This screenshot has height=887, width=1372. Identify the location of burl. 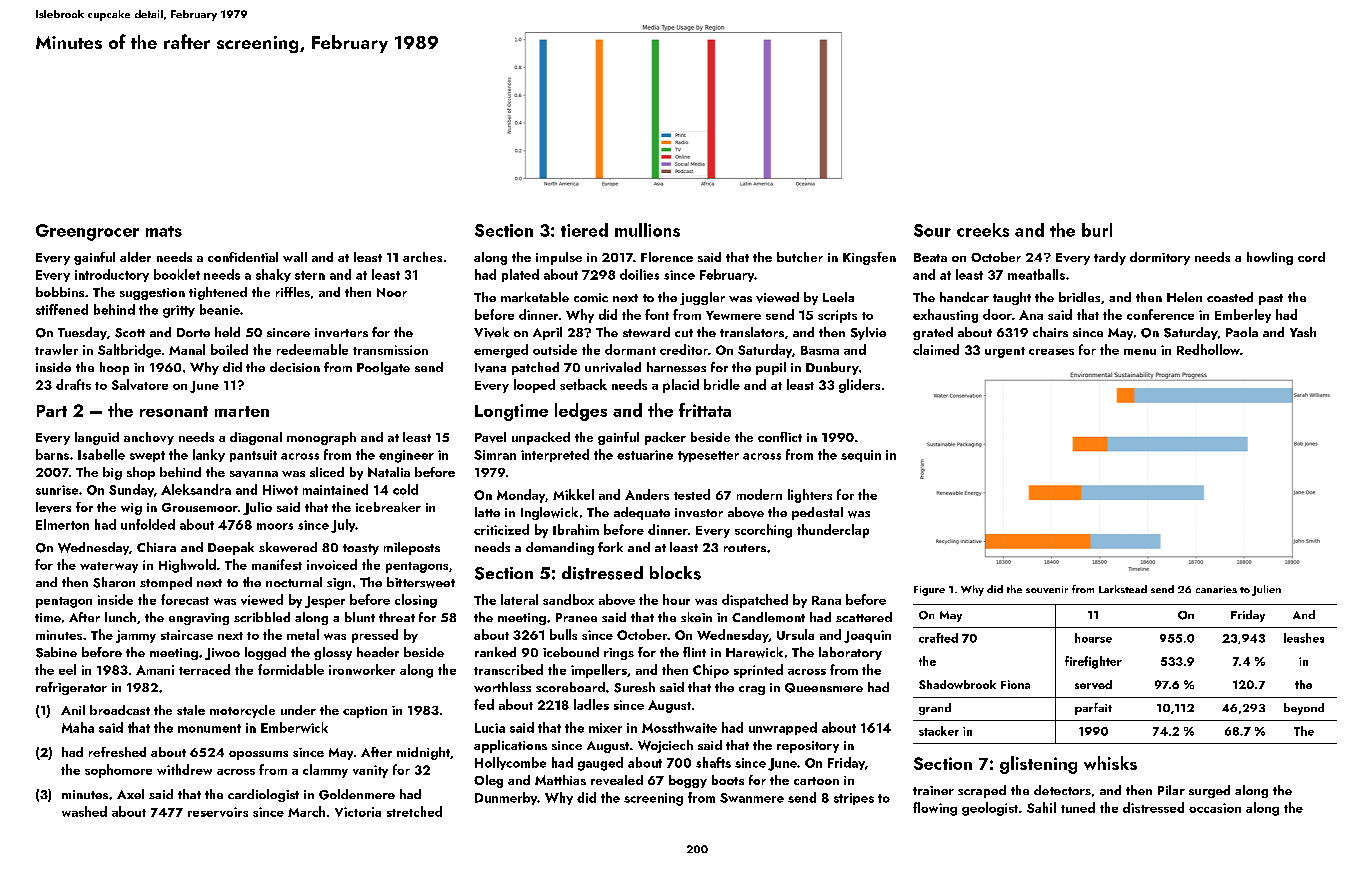
(1097, 230).
